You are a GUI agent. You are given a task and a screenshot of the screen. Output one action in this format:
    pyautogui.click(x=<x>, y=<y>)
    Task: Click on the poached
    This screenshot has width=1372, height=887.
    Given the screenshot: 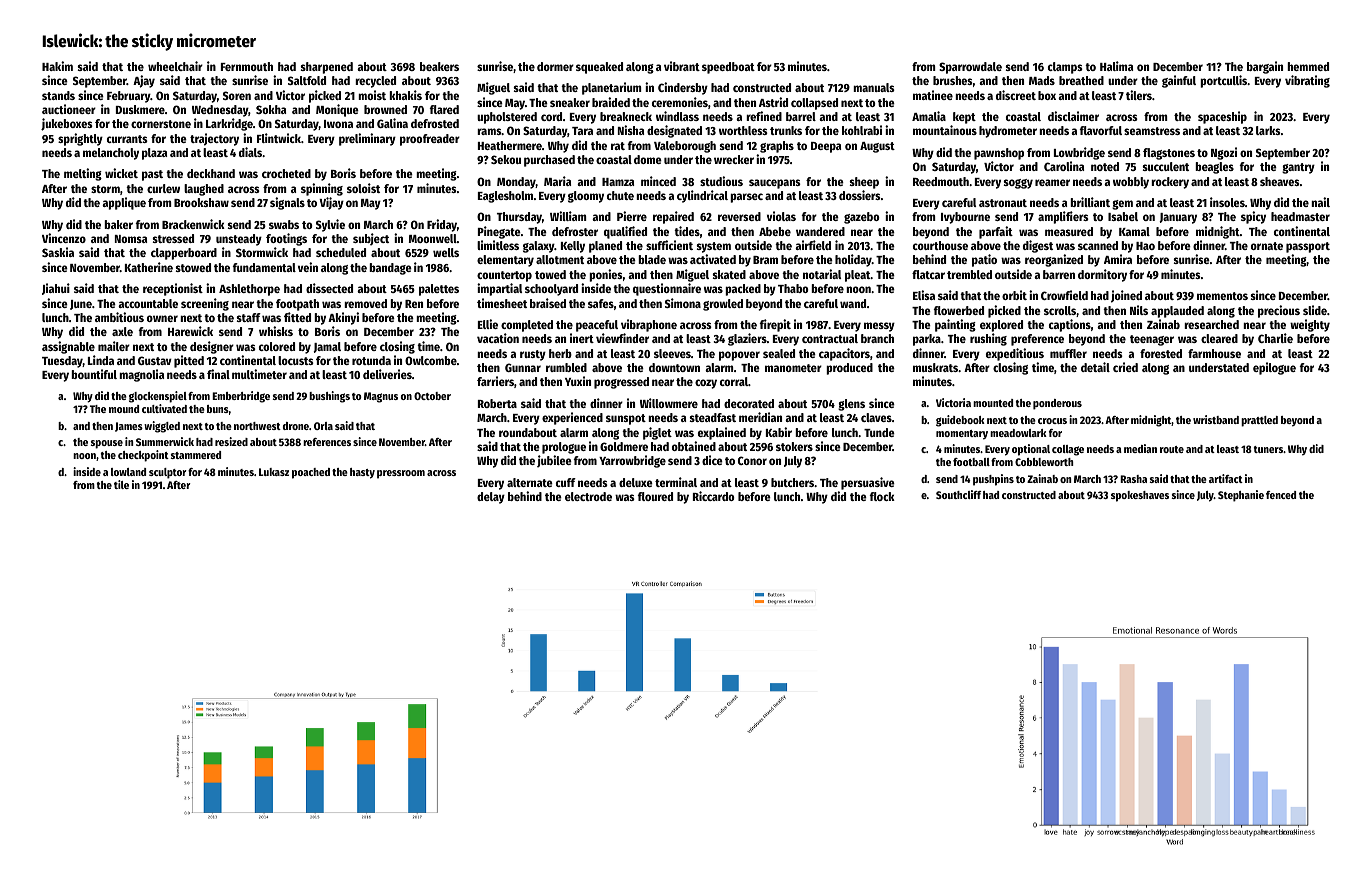 What is the action you would take?
    pyautogui.click(x=311, y=473)
